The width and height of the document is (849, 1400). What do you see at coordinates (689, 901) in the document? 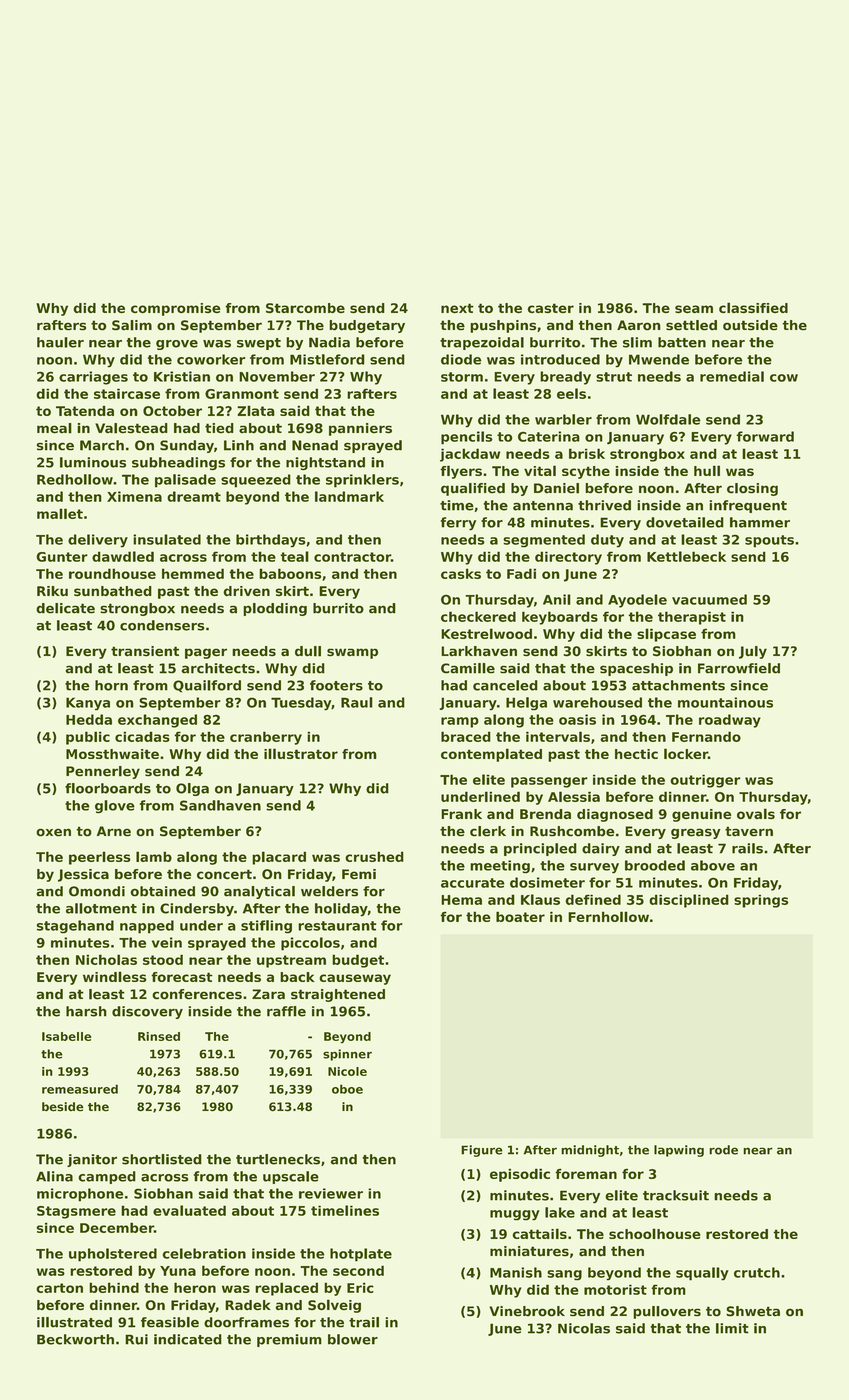
I see `disciplined` at bounding box center [689, 901].
